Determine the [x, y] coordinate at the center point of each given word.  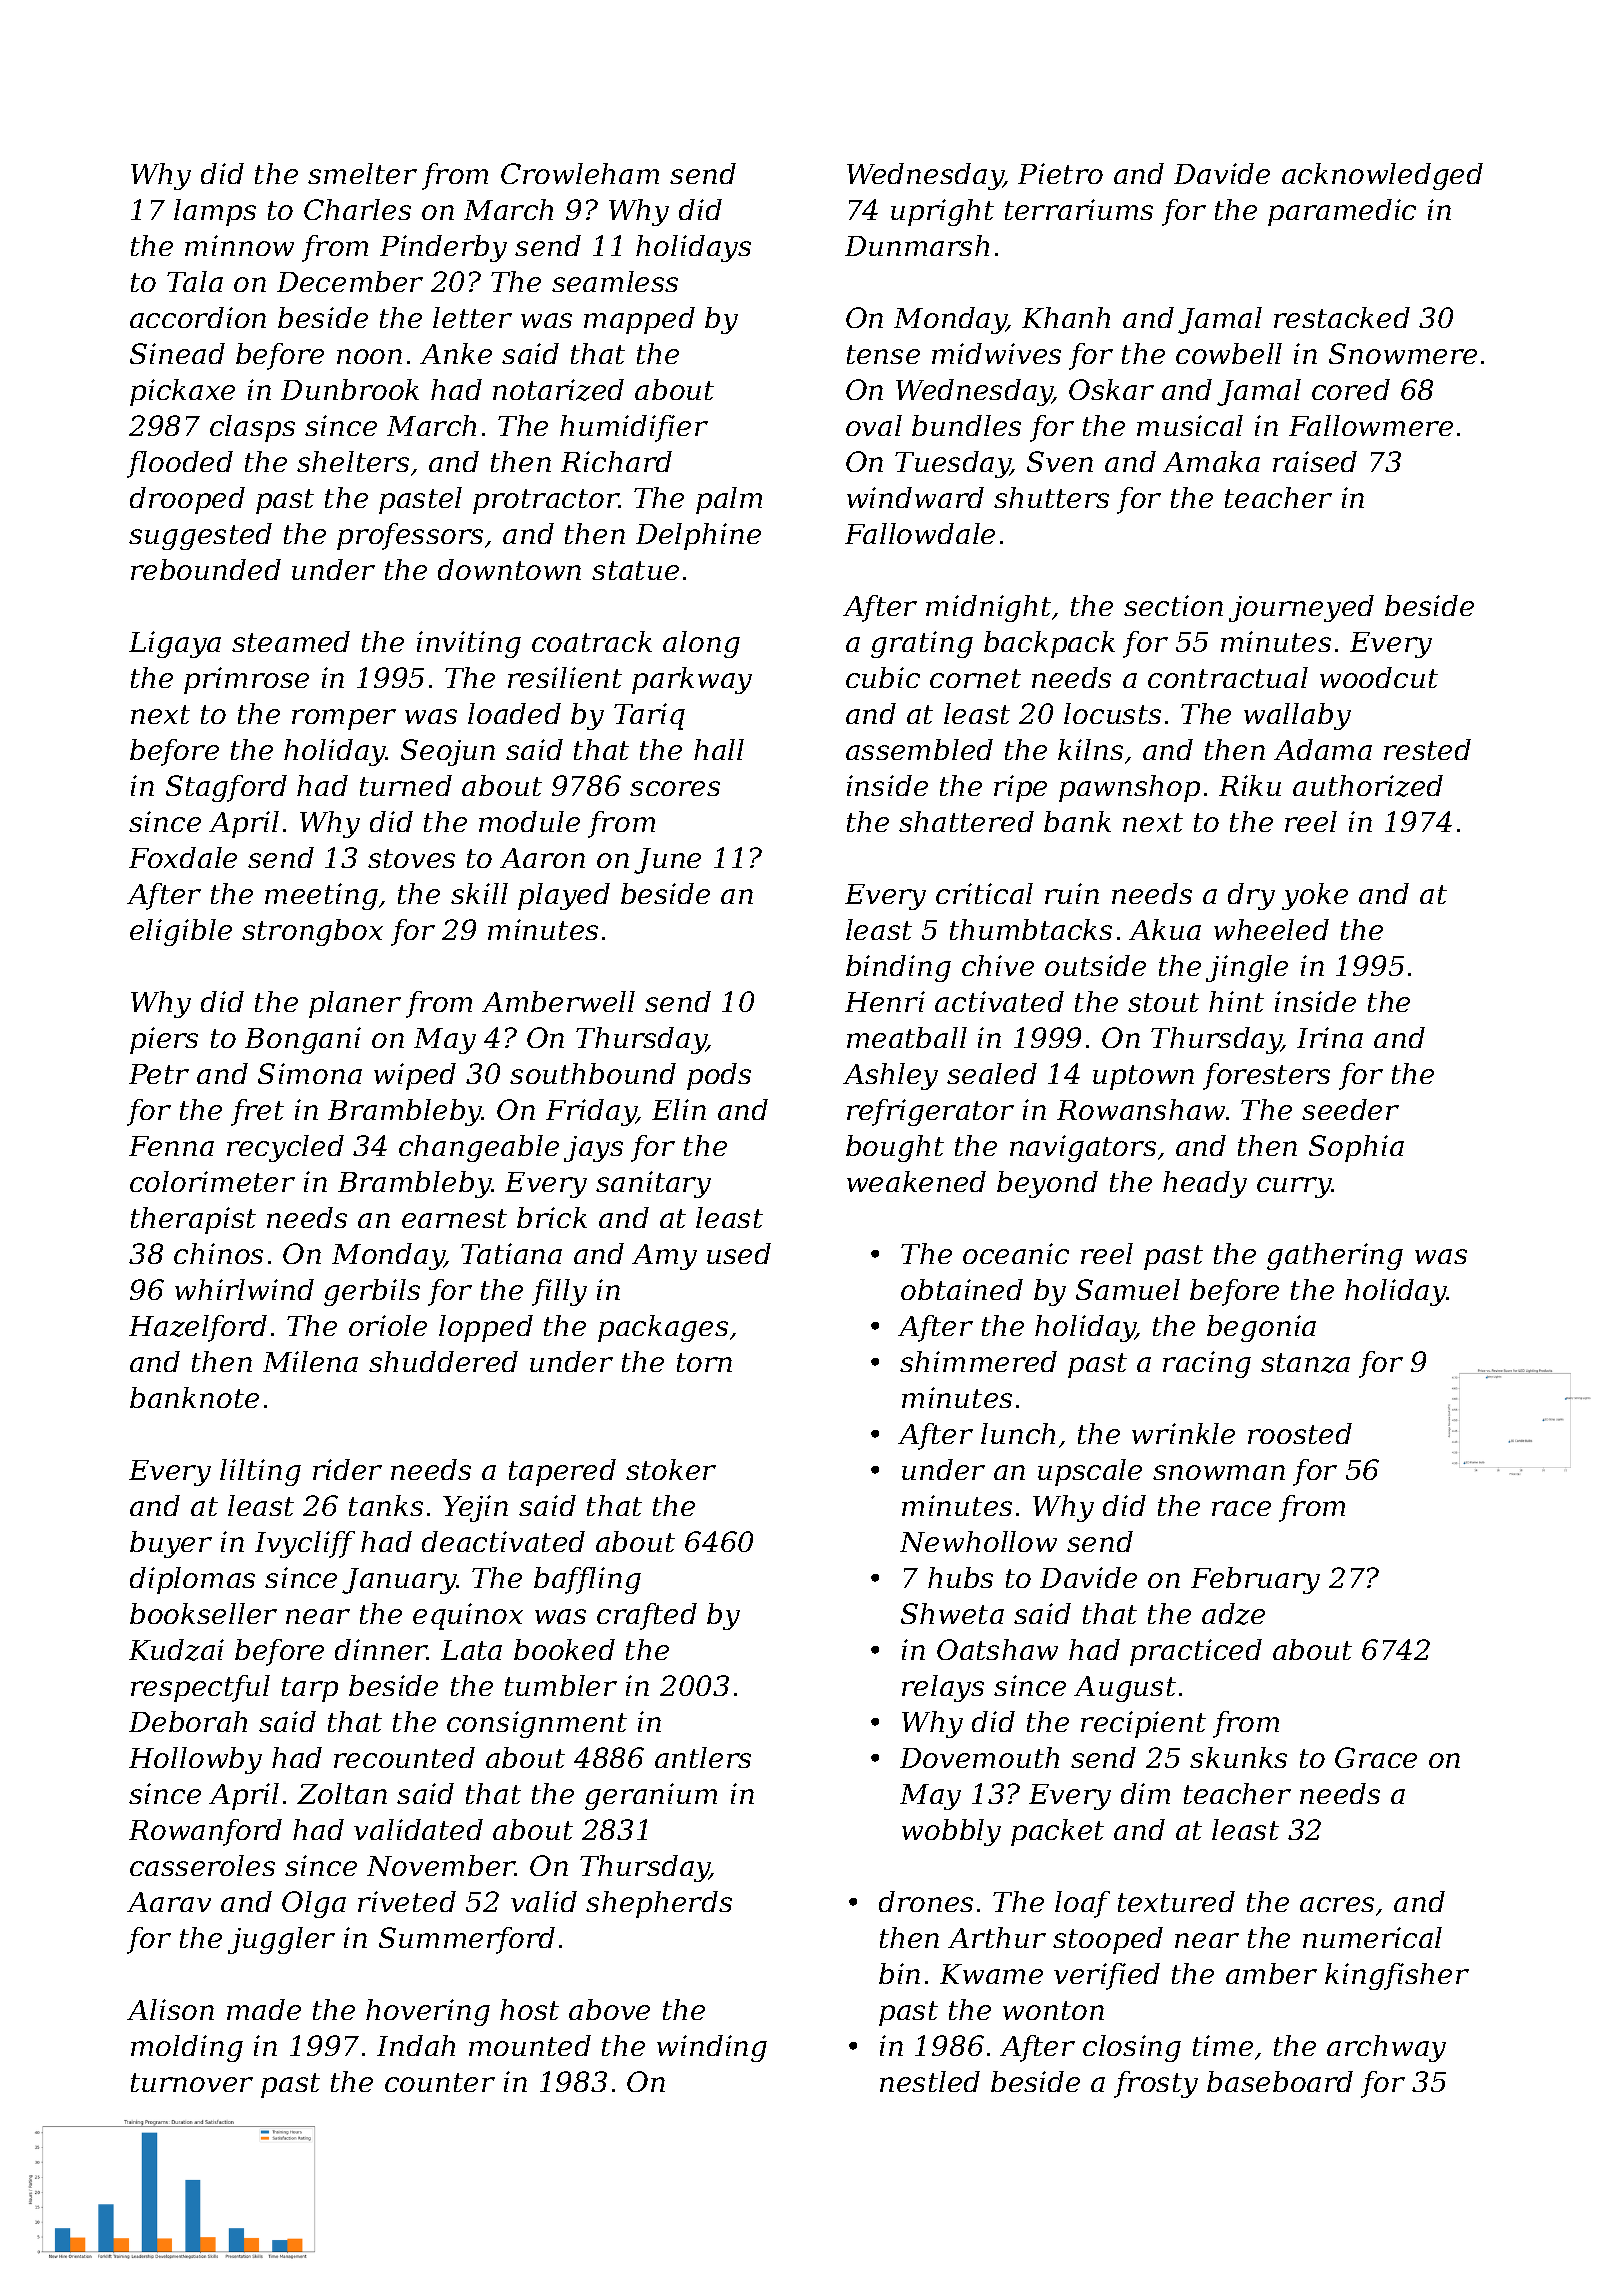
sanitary [653, 1184]
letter [472, 317]
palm [729, 500]
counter [440, 2082]
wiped [415, 1076]
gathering [1335, 1256]
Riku [1250, 785]
